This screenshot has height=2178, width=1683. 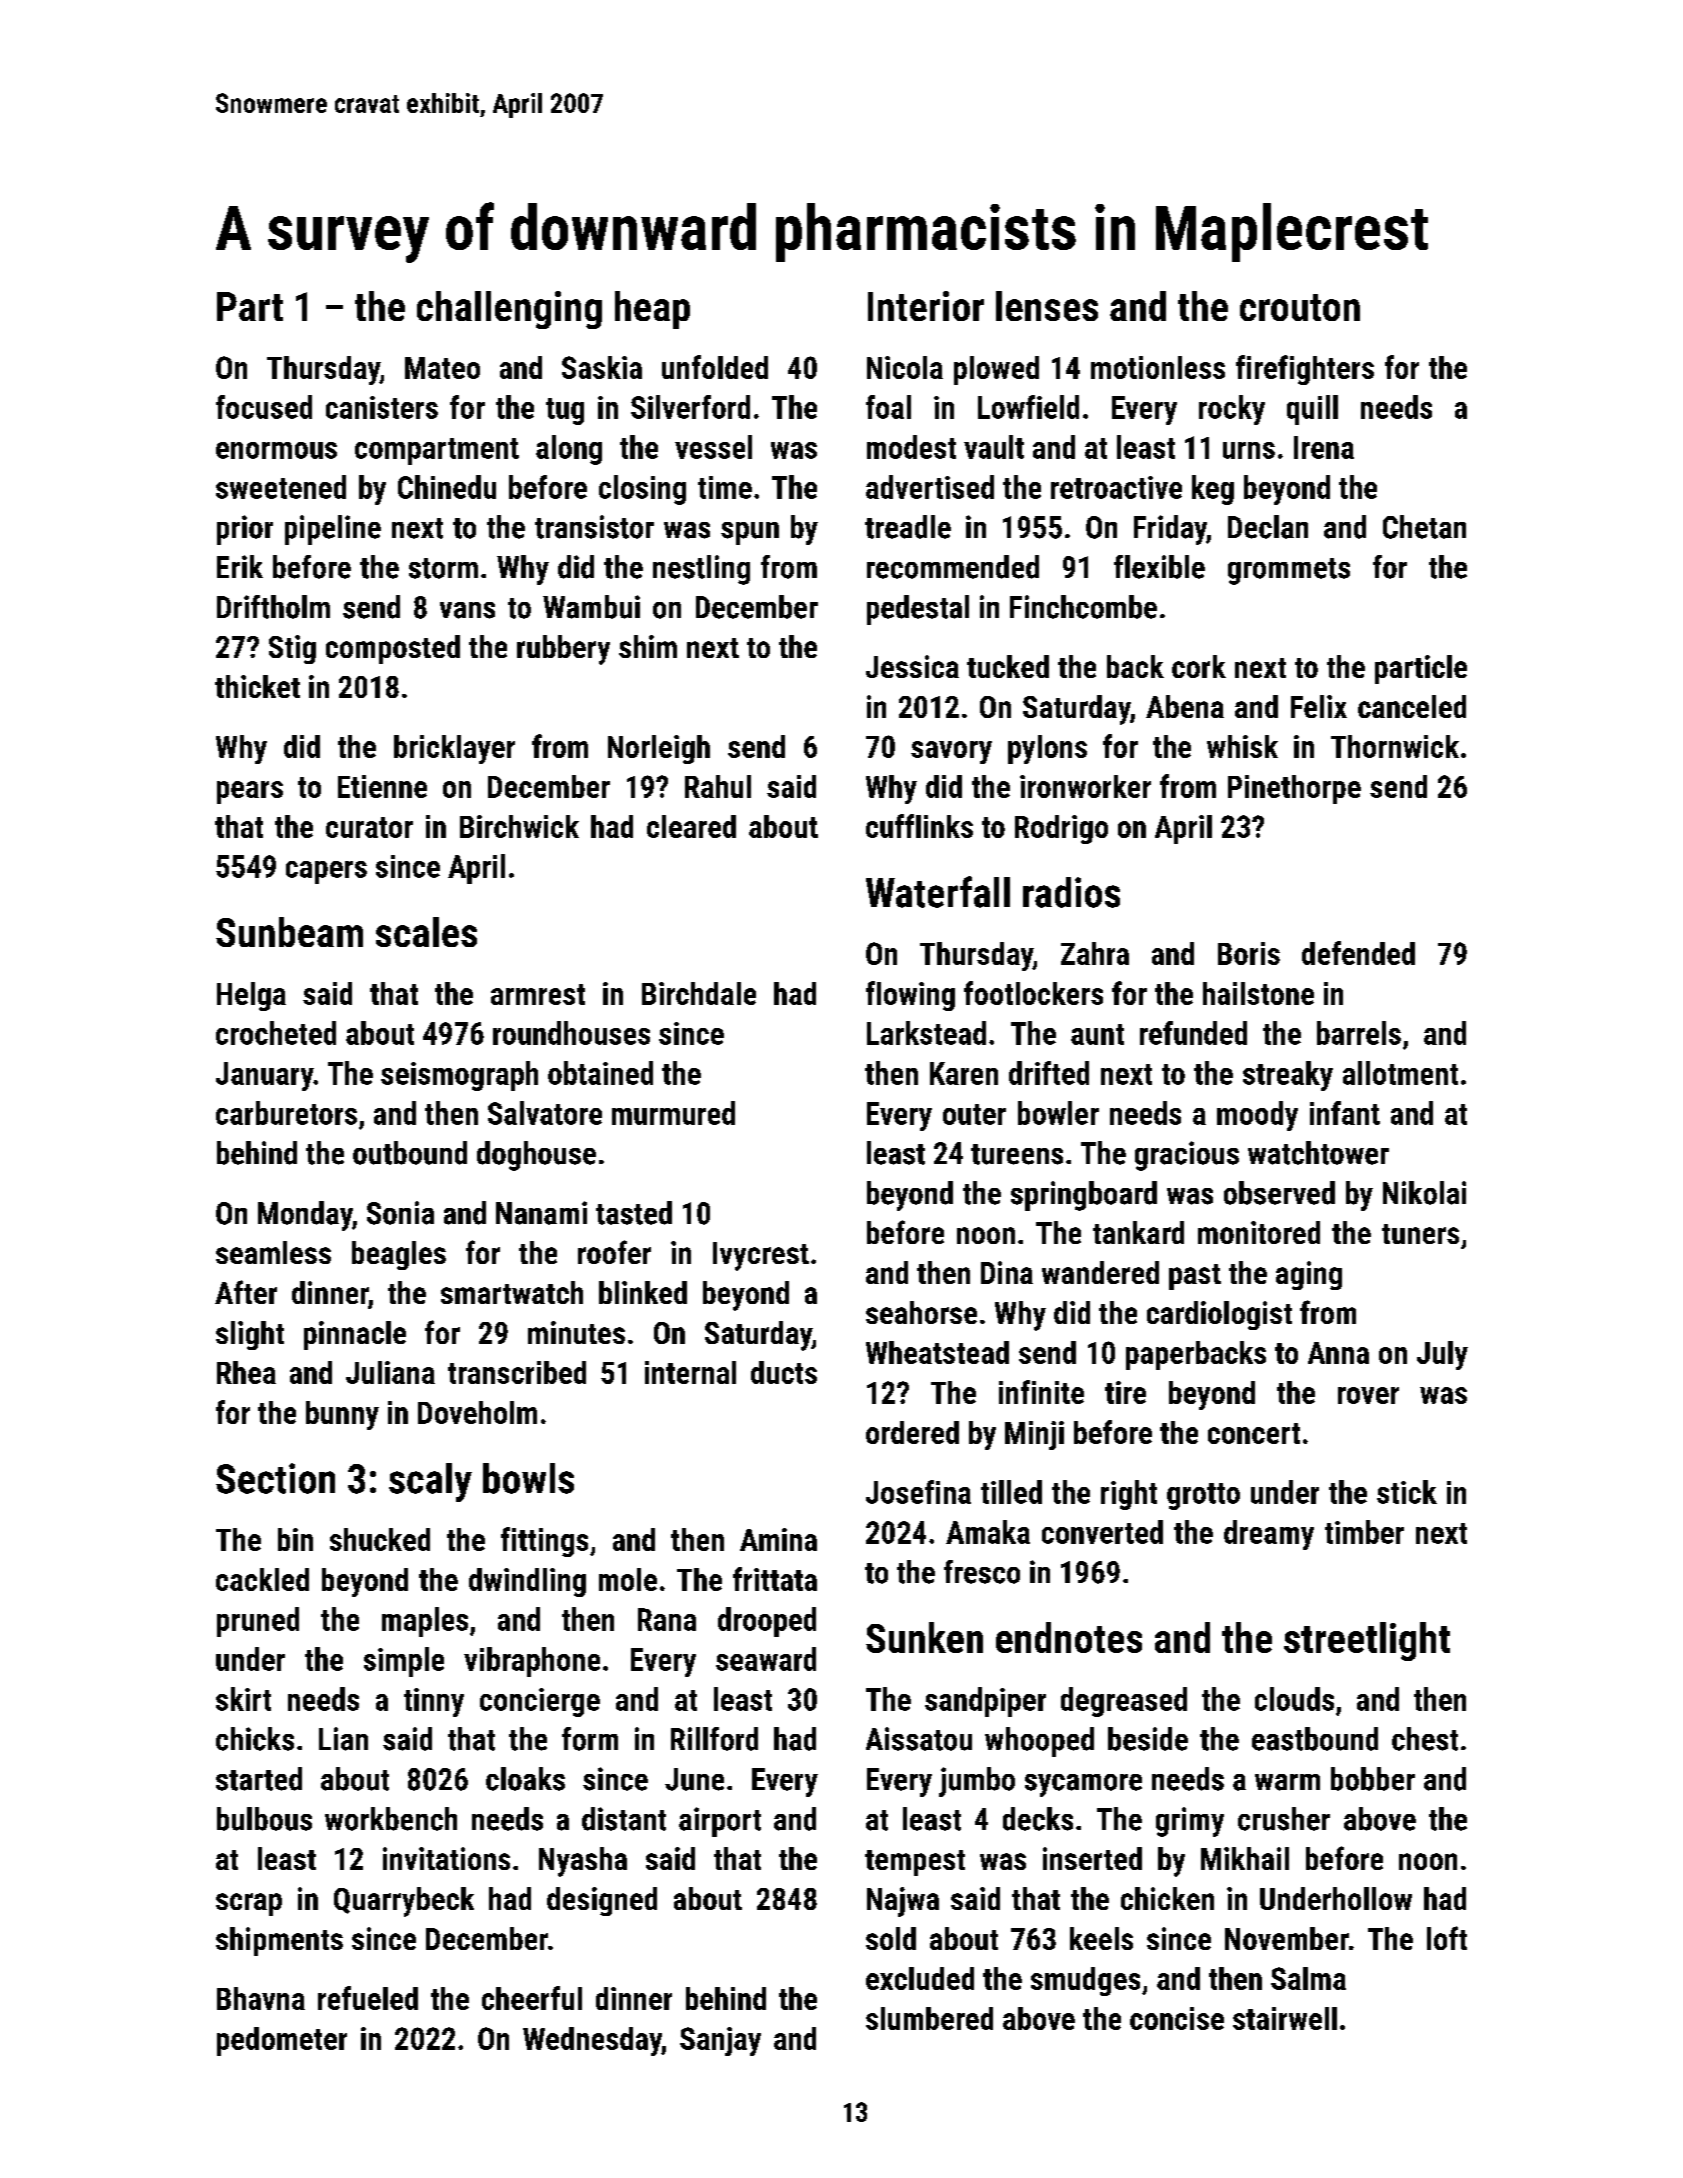 What do you see at coordinates (778, 1539) in the screenshot?
I see `Amina` at bounding box center [778, 1539].
